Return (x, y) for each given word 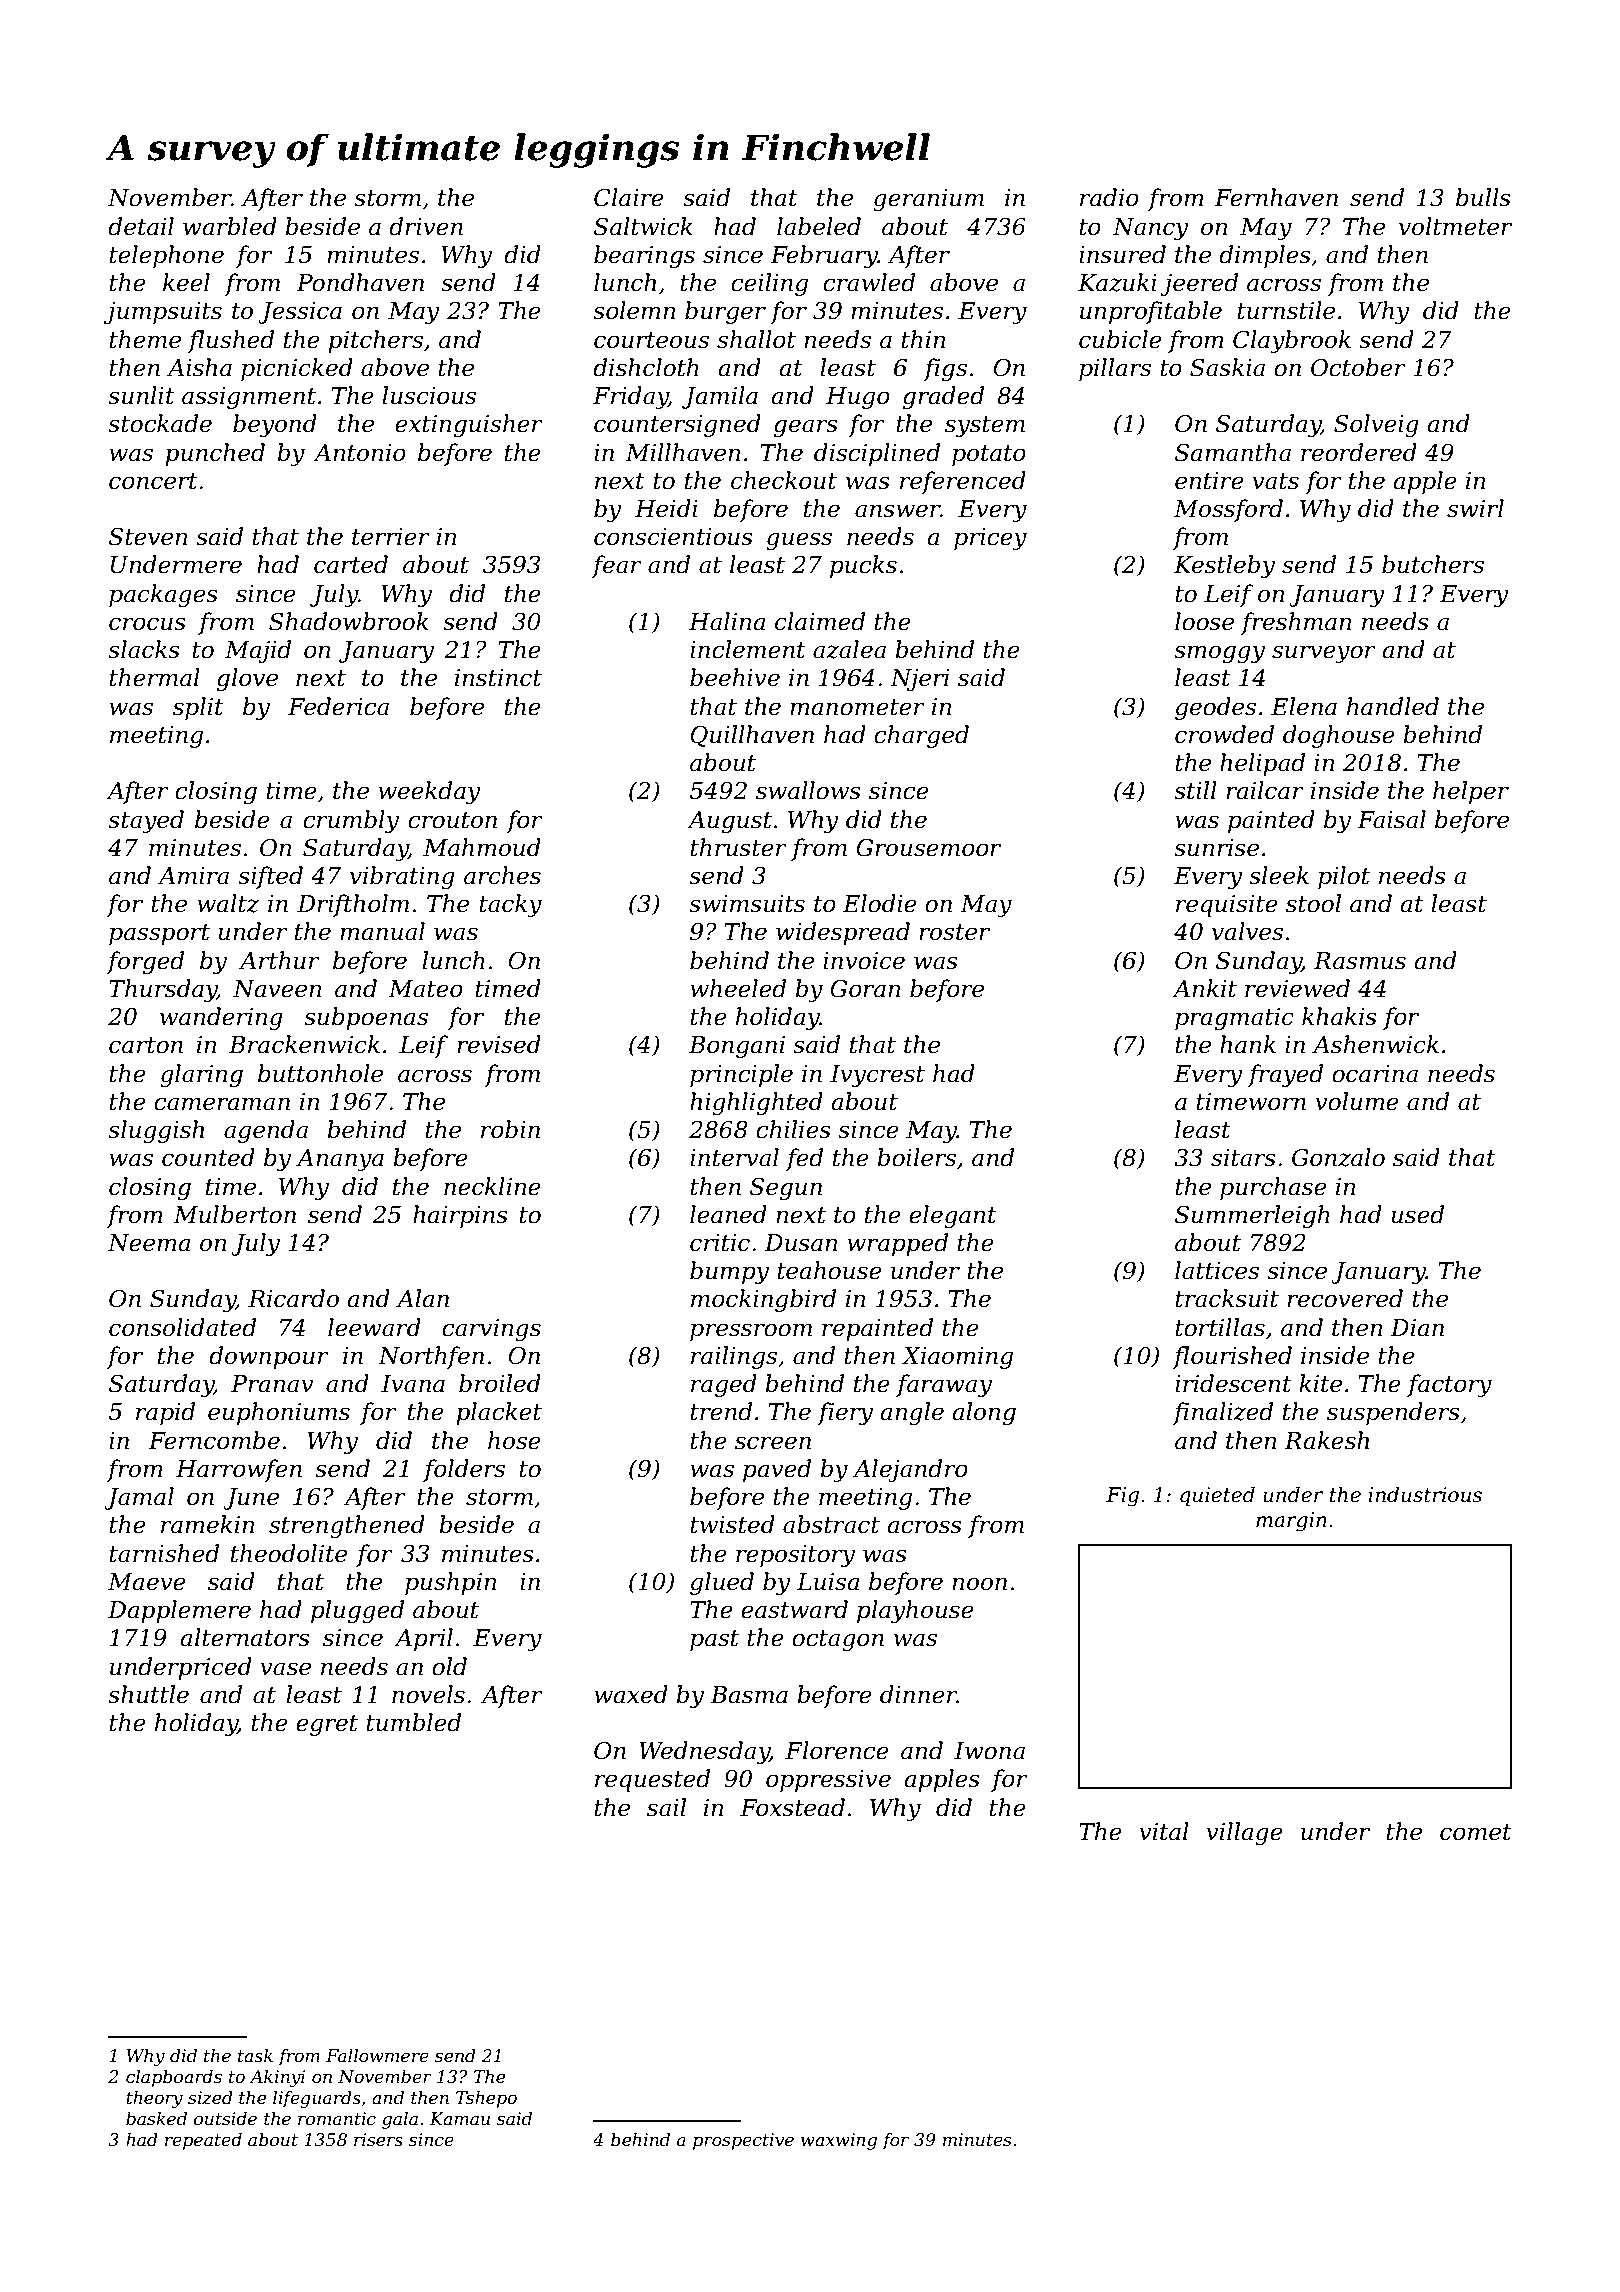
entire (1209, 481)
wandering (221, 1018)
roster (954, 932)
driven (426, 226)
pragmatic (1234, 1019)
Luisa (828, 1582)
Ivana (413, 1384)
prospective (743, 2141)
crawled (869, 282)
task (255, 2055)
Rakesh (1326, 1440)
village (1244, 1833)
